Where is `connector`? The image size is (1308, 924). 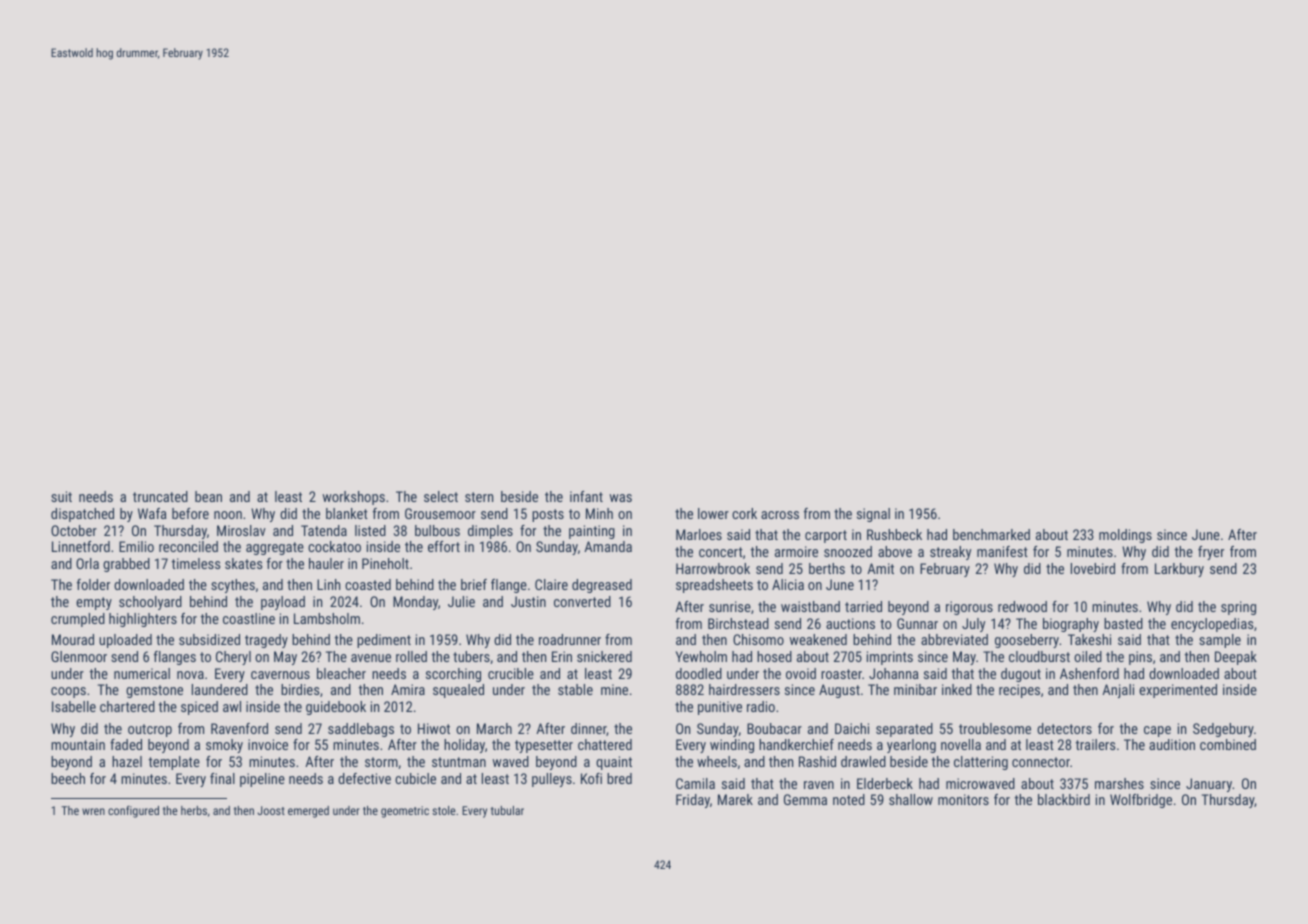 connector is located at coordinates (1041, 762).
